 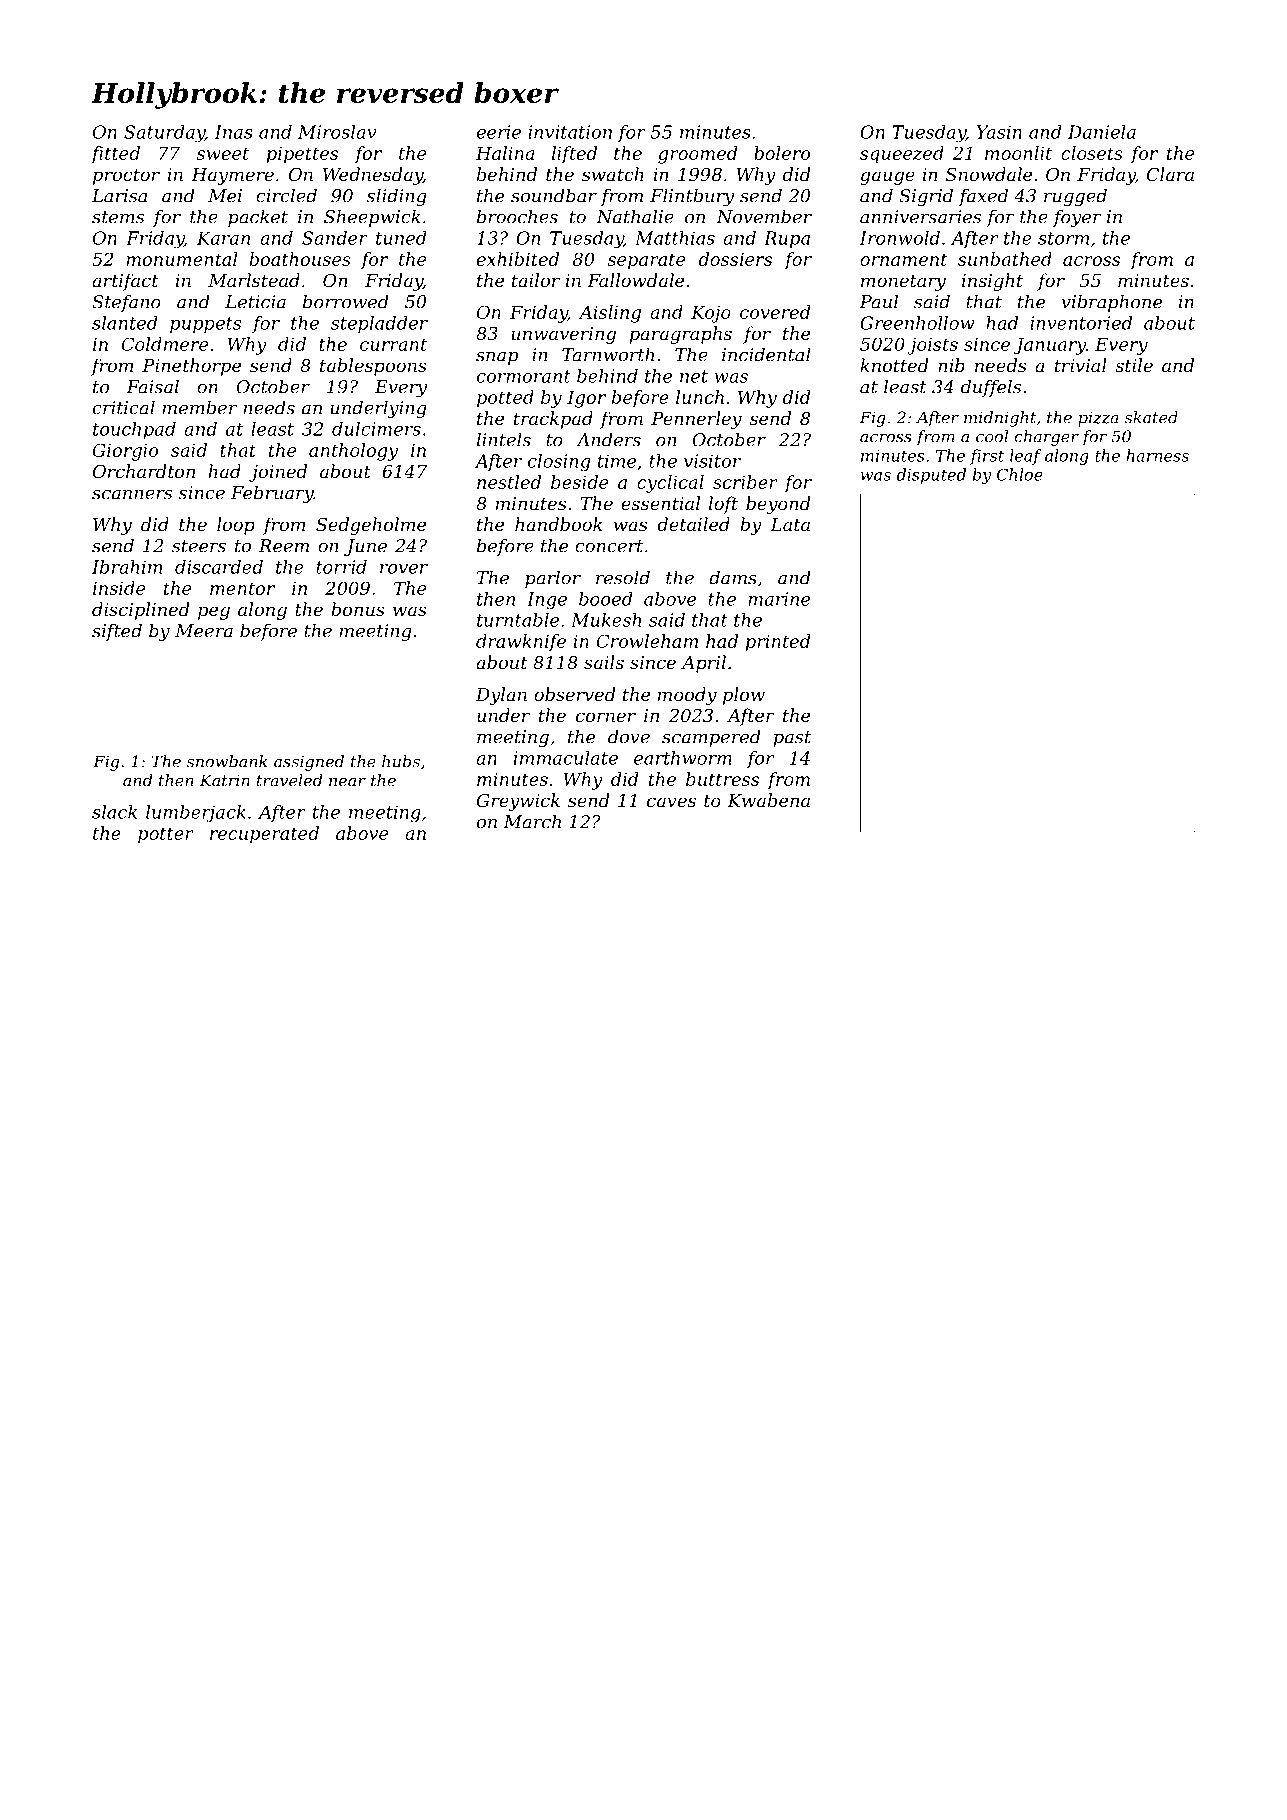 I want to click on foyer, so click(x=1077, y=218).
